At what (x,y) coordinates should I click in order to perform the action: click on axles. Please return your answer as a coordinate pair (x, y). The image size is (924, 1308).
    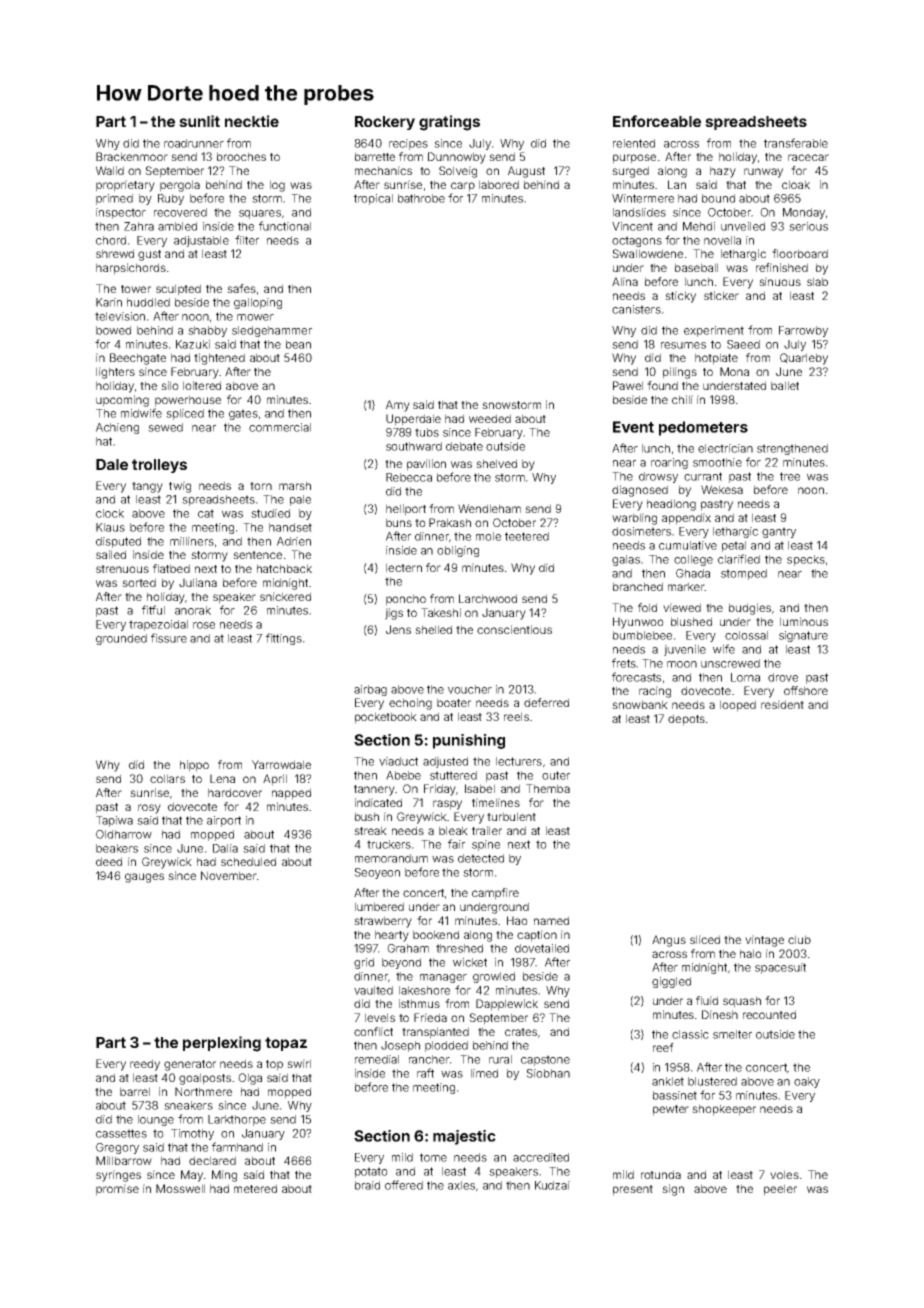
    Looking at the image, I should click on (461, 1185).
